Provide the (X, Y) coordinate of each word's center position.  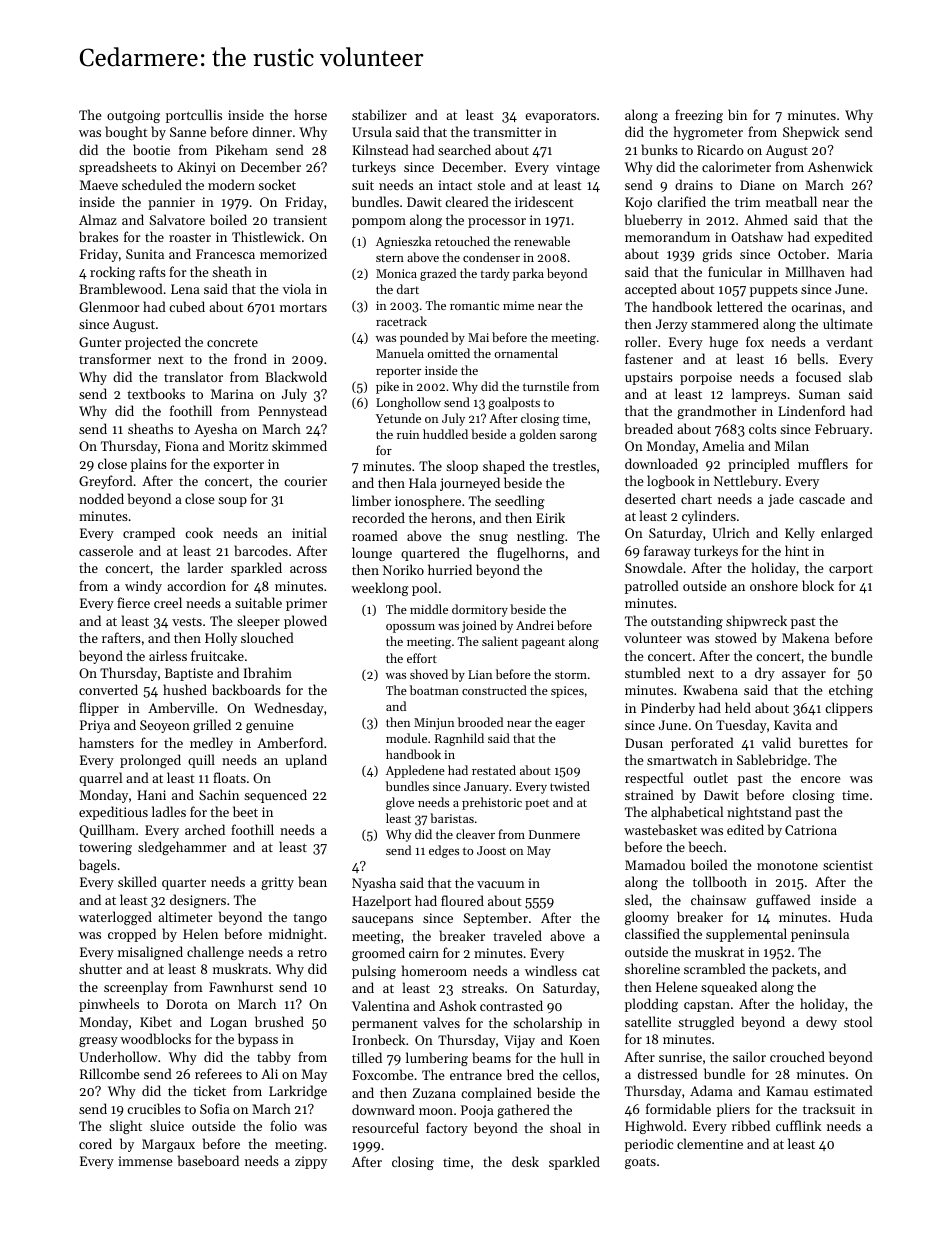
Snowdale (654, 567)
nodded (101, 498)
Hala (423, 482)
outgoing (133, 116)
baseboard (208, 1160)
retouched (462, 241)
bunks (659, 149)
